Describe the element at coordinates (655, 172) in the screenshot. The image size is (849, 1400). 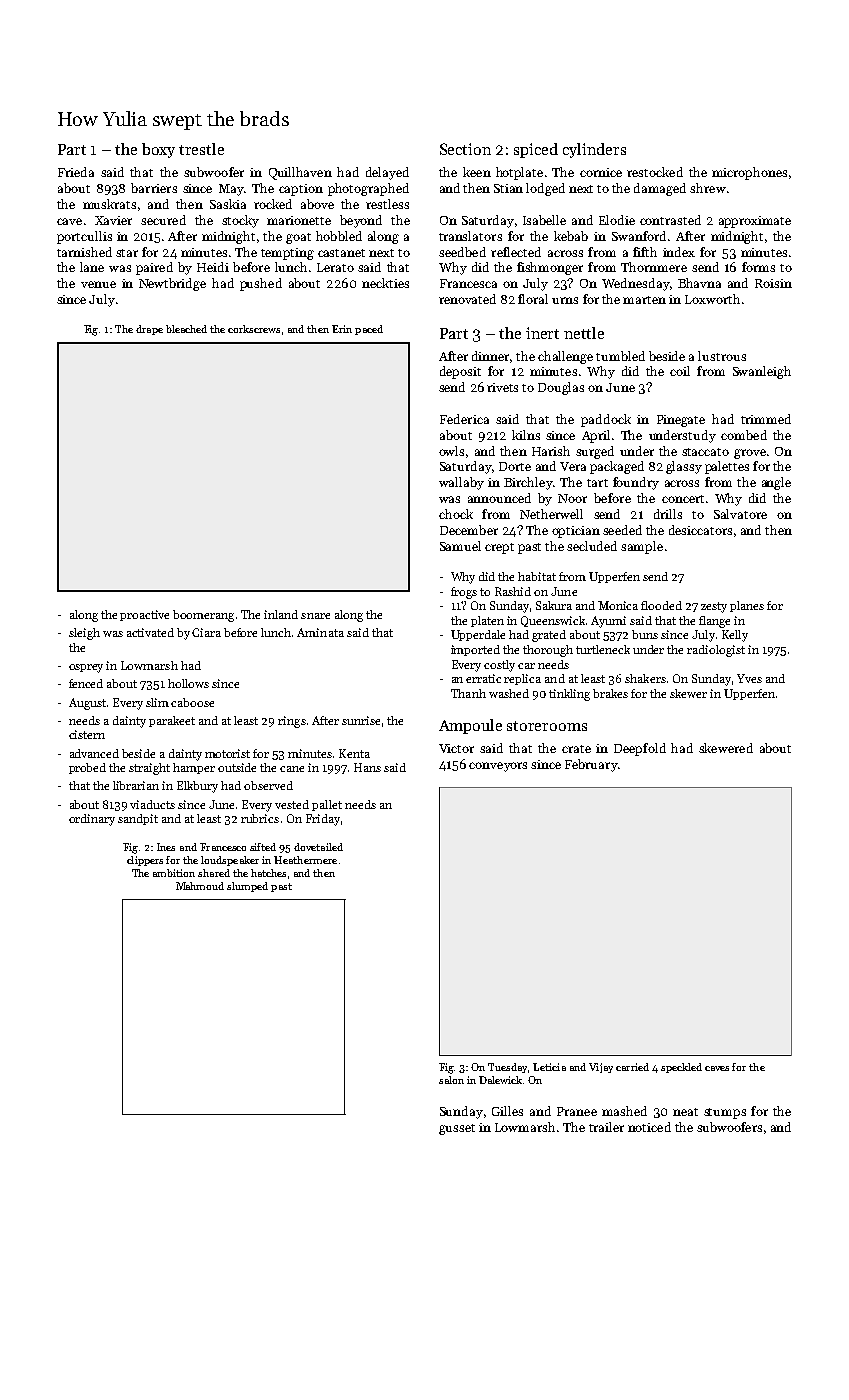
I see `restocked` at that location.
